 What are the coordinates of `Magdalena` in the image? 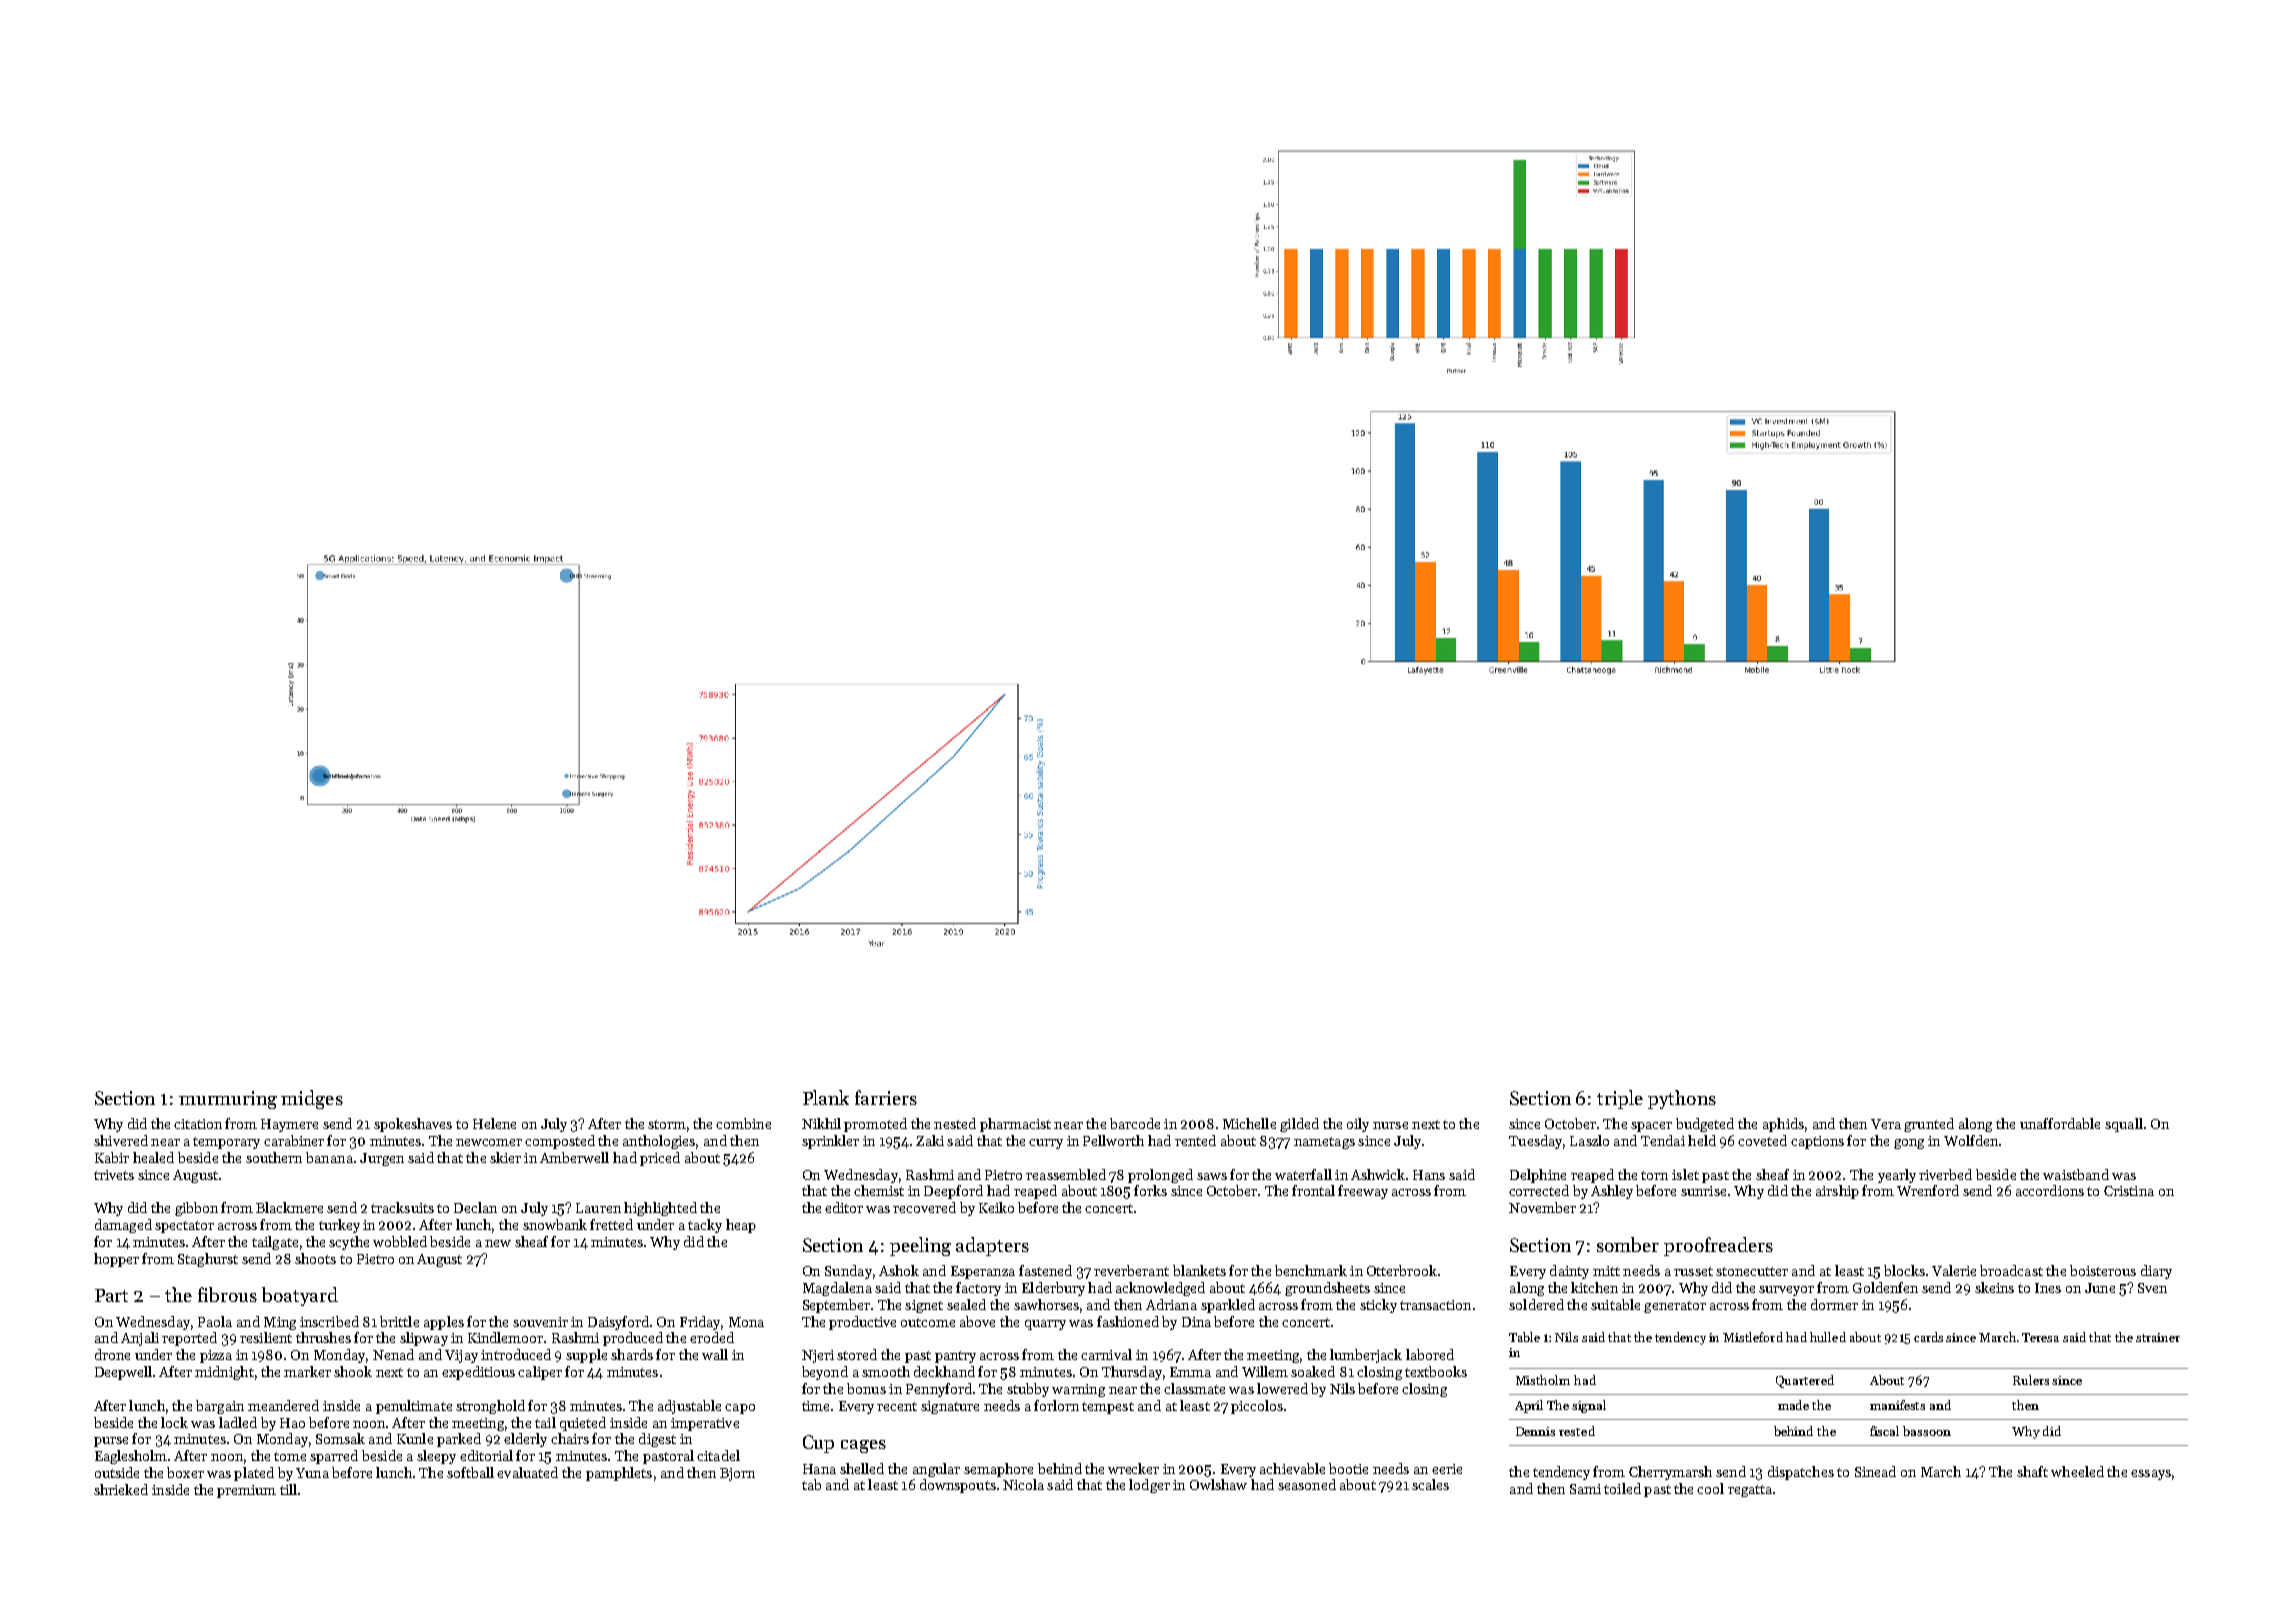 It's located at (837, 1289).
